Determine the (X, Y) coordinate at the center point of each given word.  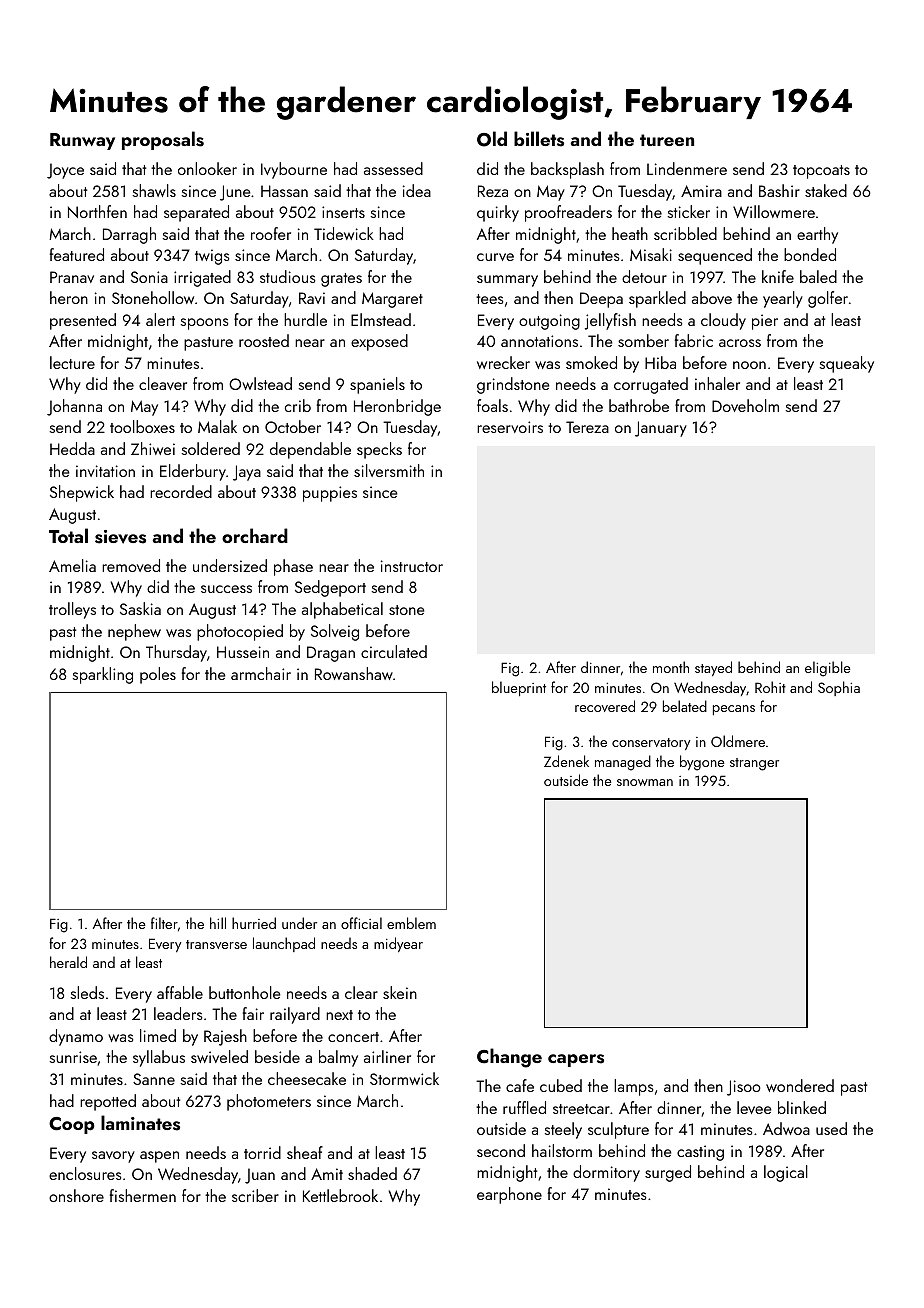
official (361, 923)
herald (68, 962)
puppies (330, 494)
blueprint (519, 688)
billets (539, 139)
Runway (82, 141)
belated (685, 706)
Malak (217, 426)
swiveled (219, 1056)
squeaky (847, 364)
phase (293, 567)
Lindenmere (687, 168)
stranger (754, 764)
